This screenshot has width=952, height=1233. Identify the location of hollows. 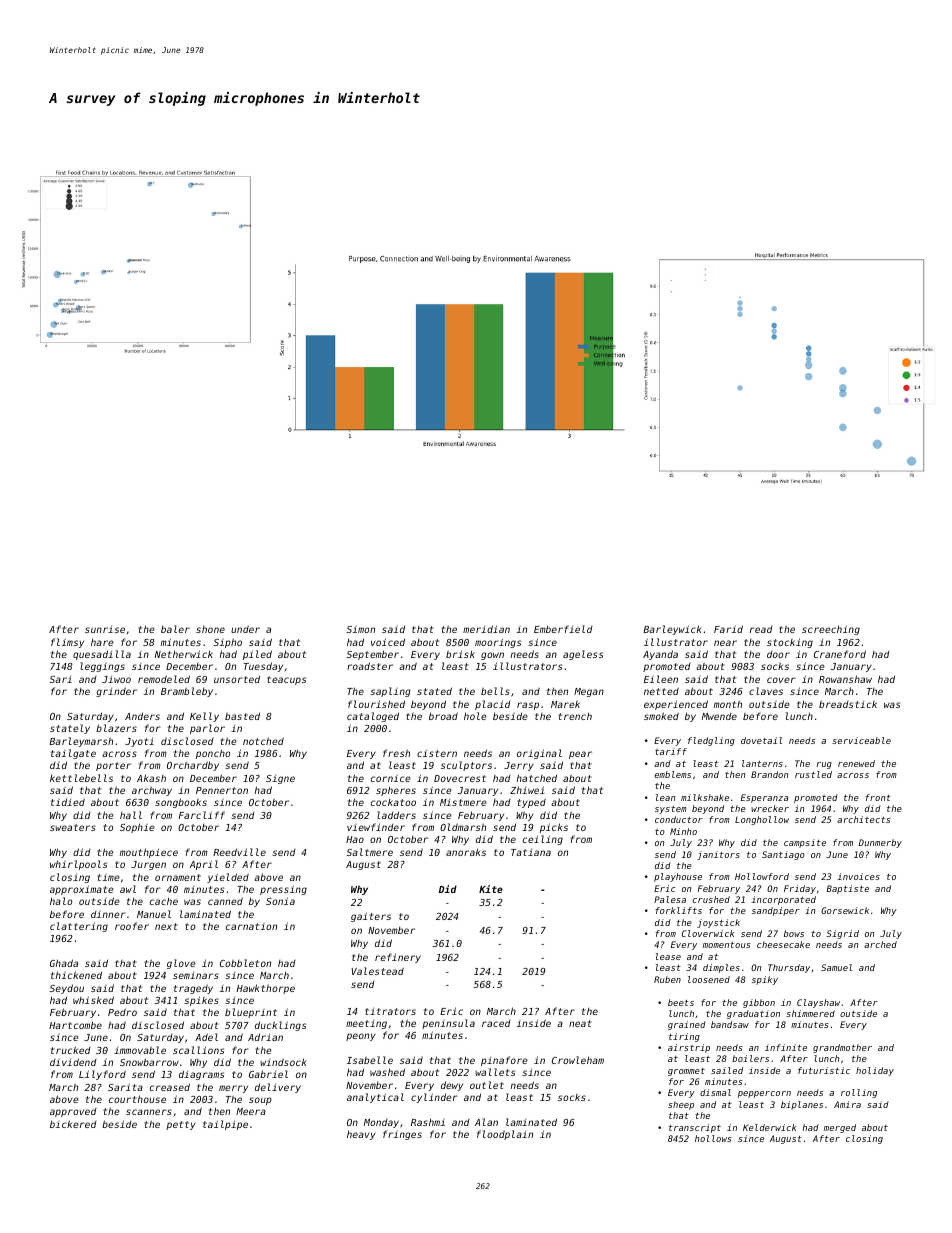
(713, 1138).
